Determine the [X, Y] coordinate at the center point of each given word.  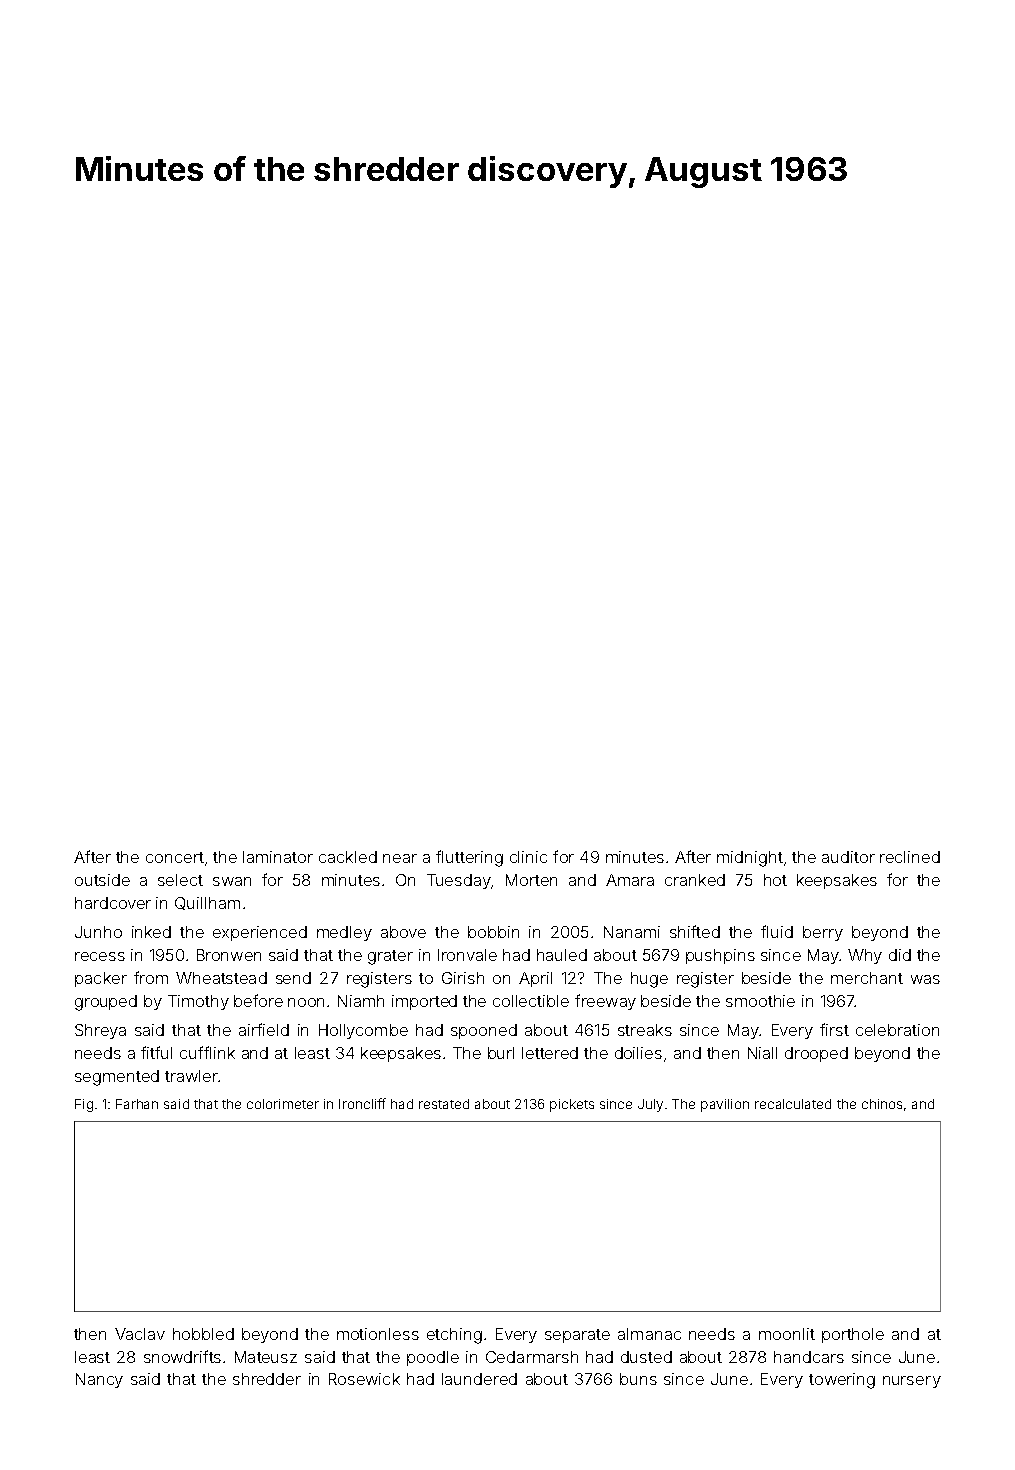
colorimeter [283, 1104]
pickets [572, 1105]
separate [577, 1336]
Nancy [99, 1380]
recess [100, 956]
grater [390, 957]
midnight [750, 859]
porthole [853, 1335]
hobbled [203, 1334]
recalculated [793, 1104]
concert [175, 857]
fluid [777, 931]
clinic [528, 857]
